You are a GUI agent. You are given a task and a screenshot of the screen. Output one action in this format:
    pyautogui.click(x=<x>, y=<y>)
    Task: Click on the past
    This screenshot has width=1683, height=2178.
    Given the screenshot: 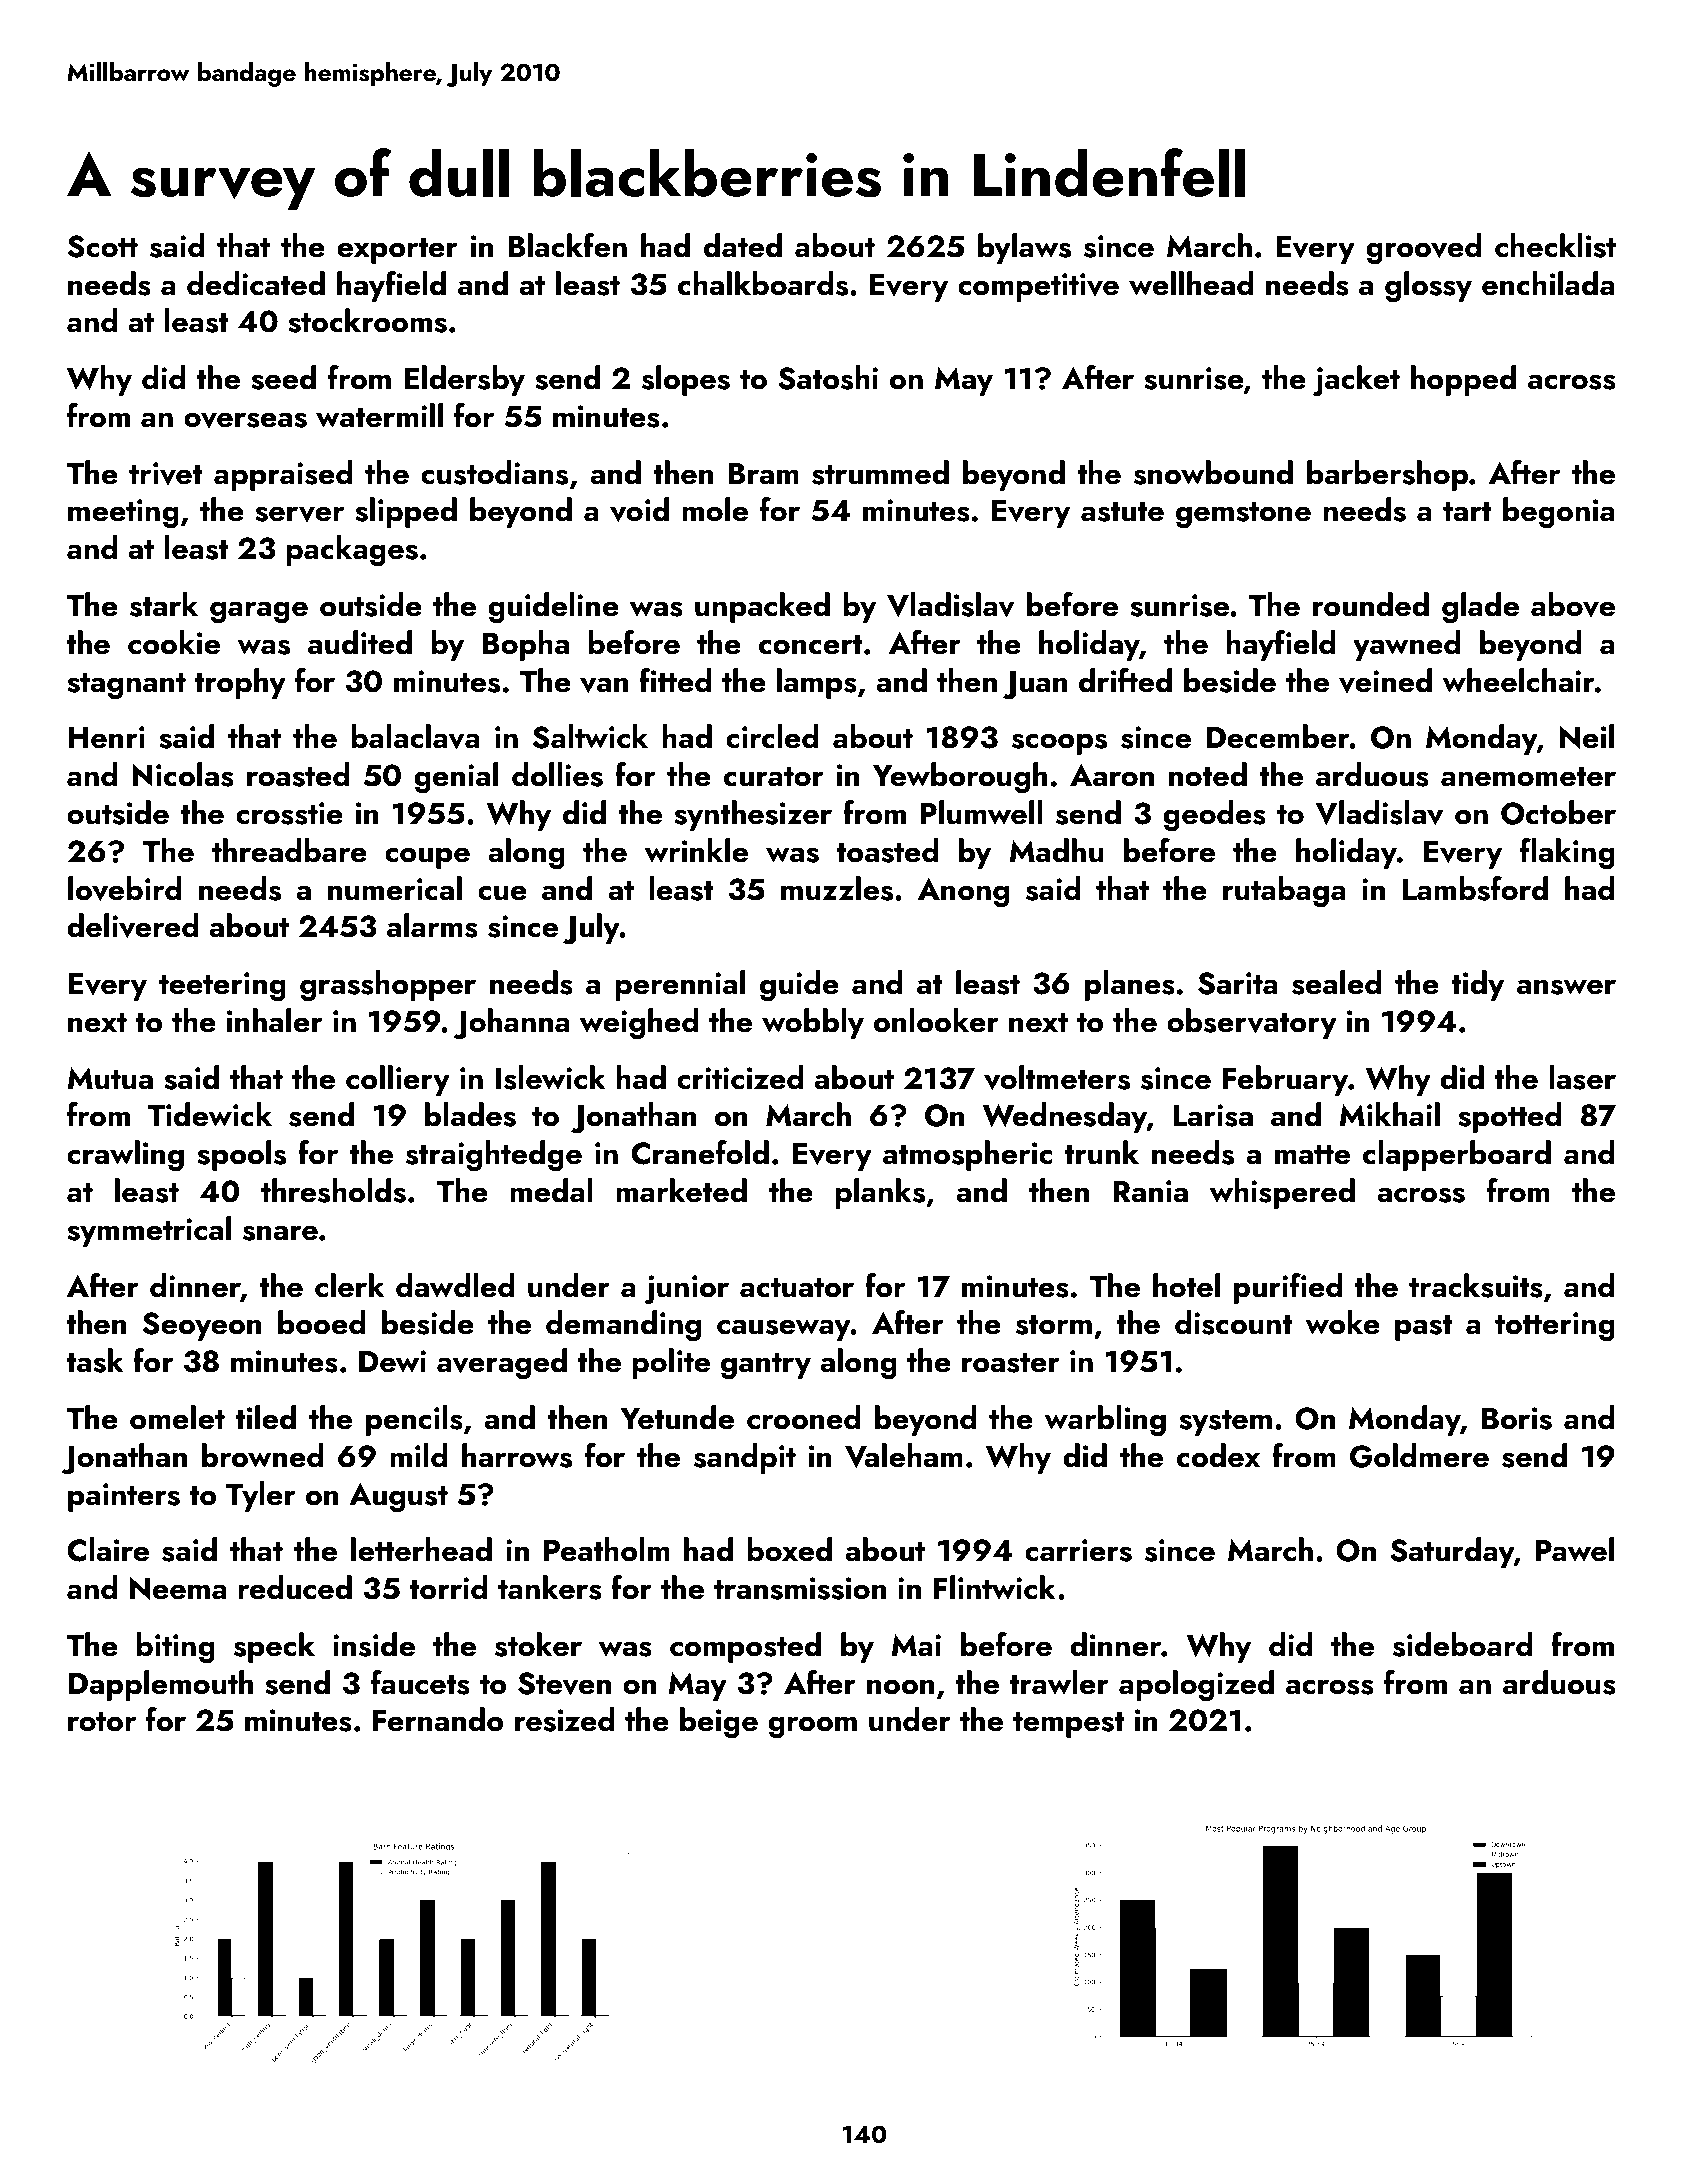 What is the action you would take?
    pyautogui.click(x=1423, y=1328)
